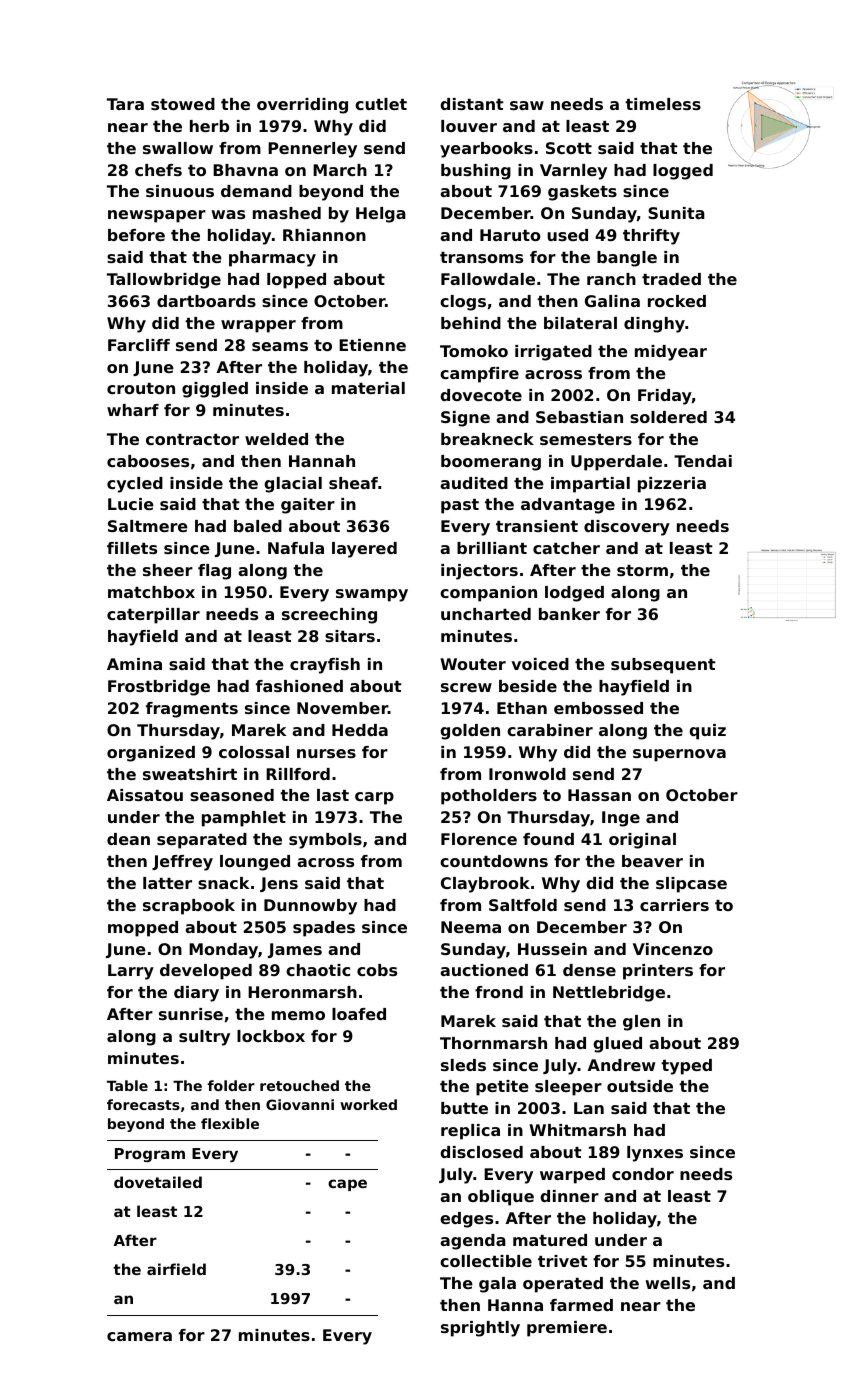 Image resolution: width=849 pixels, height=1400 pixels. What do you see at coordinates (136, 235) in the screenshot?
I see `before` at bounding box center [136, 235].
